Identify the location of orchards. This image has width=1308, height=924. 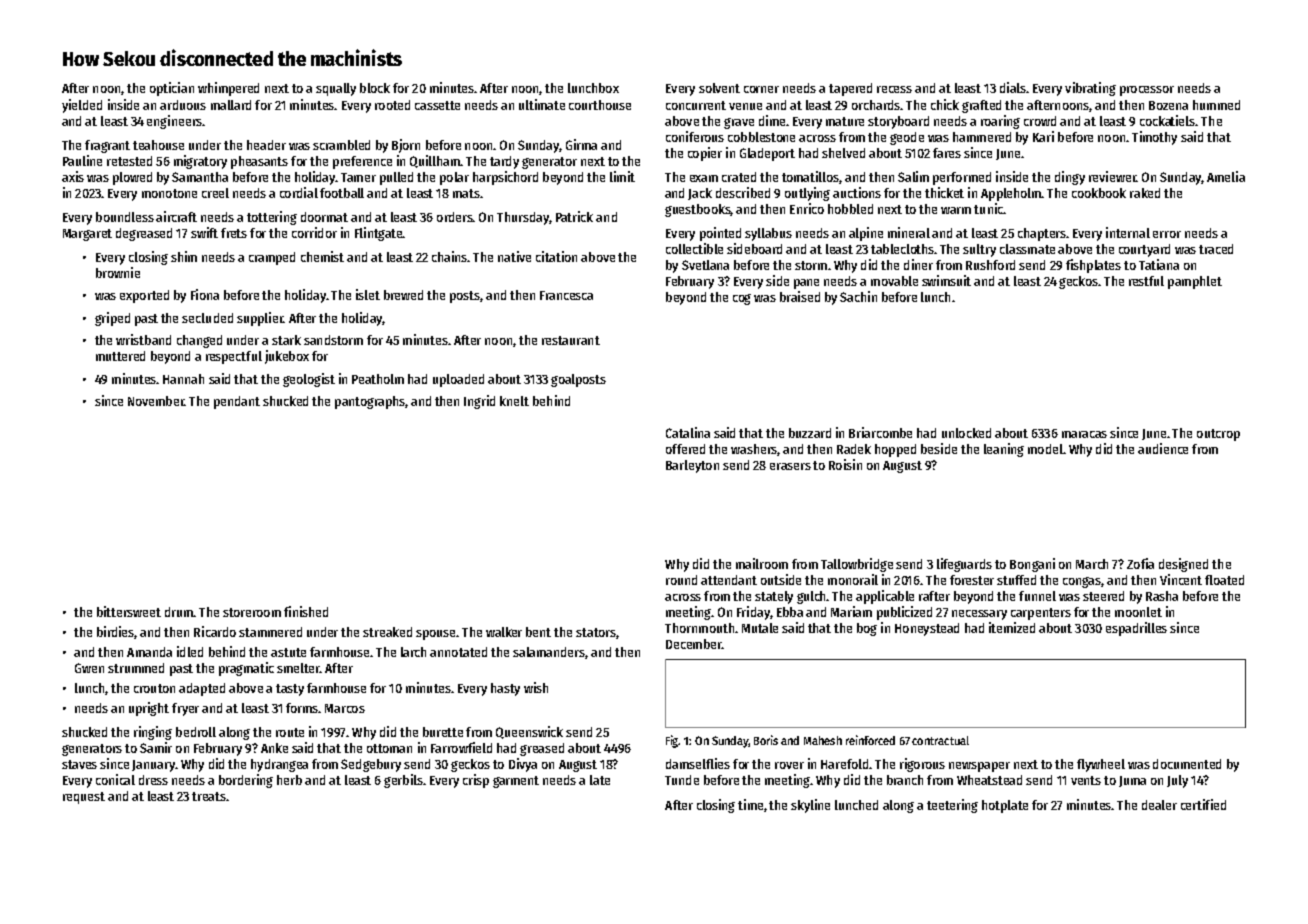
(876, 105).
